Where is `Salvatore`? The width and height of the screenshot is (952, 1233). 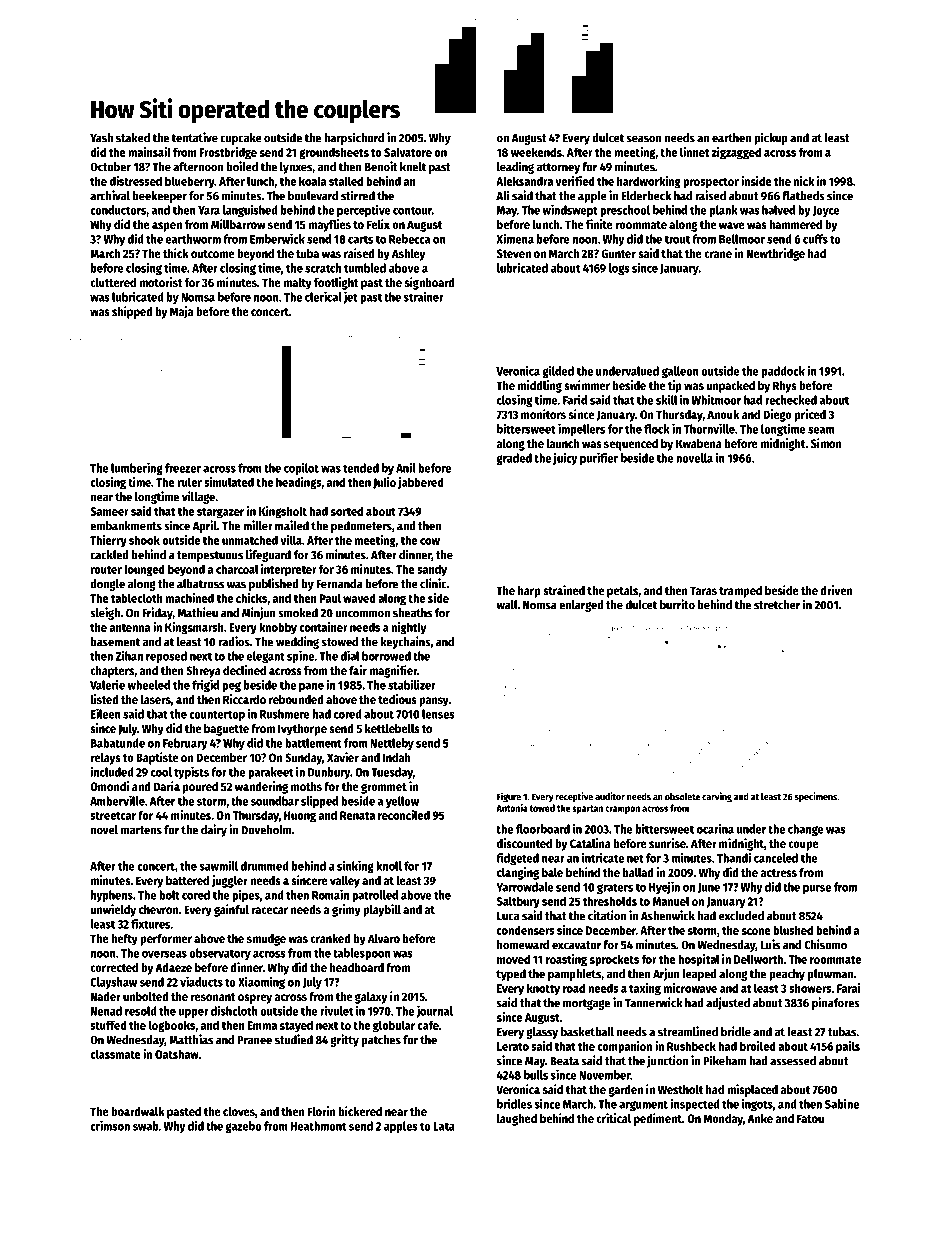
Salvatore is located at coordinates (408, 152).
